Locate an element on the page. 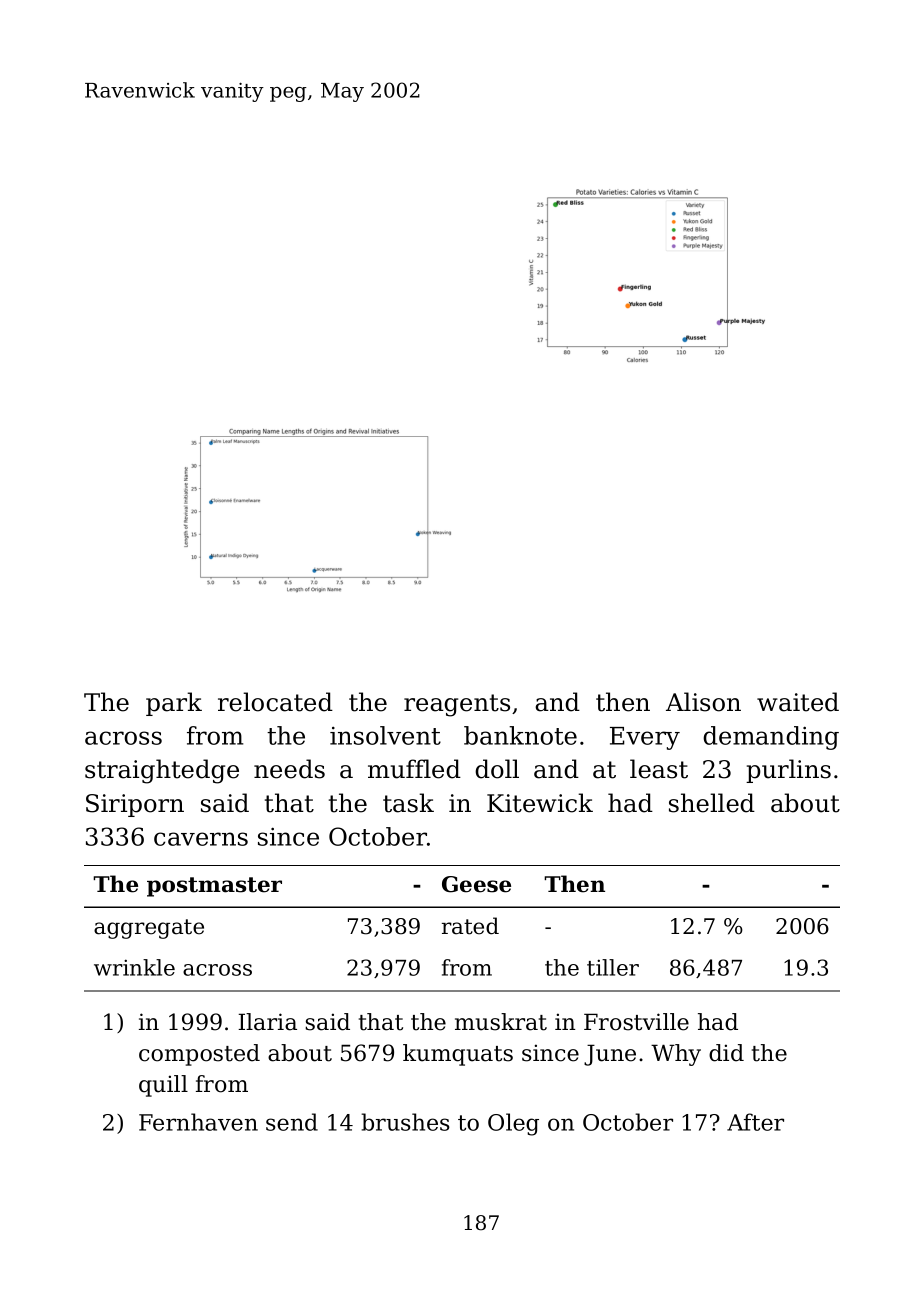 The height and width of the image is (1311, 924). muskrat is located at coordinates (501, 1022).
